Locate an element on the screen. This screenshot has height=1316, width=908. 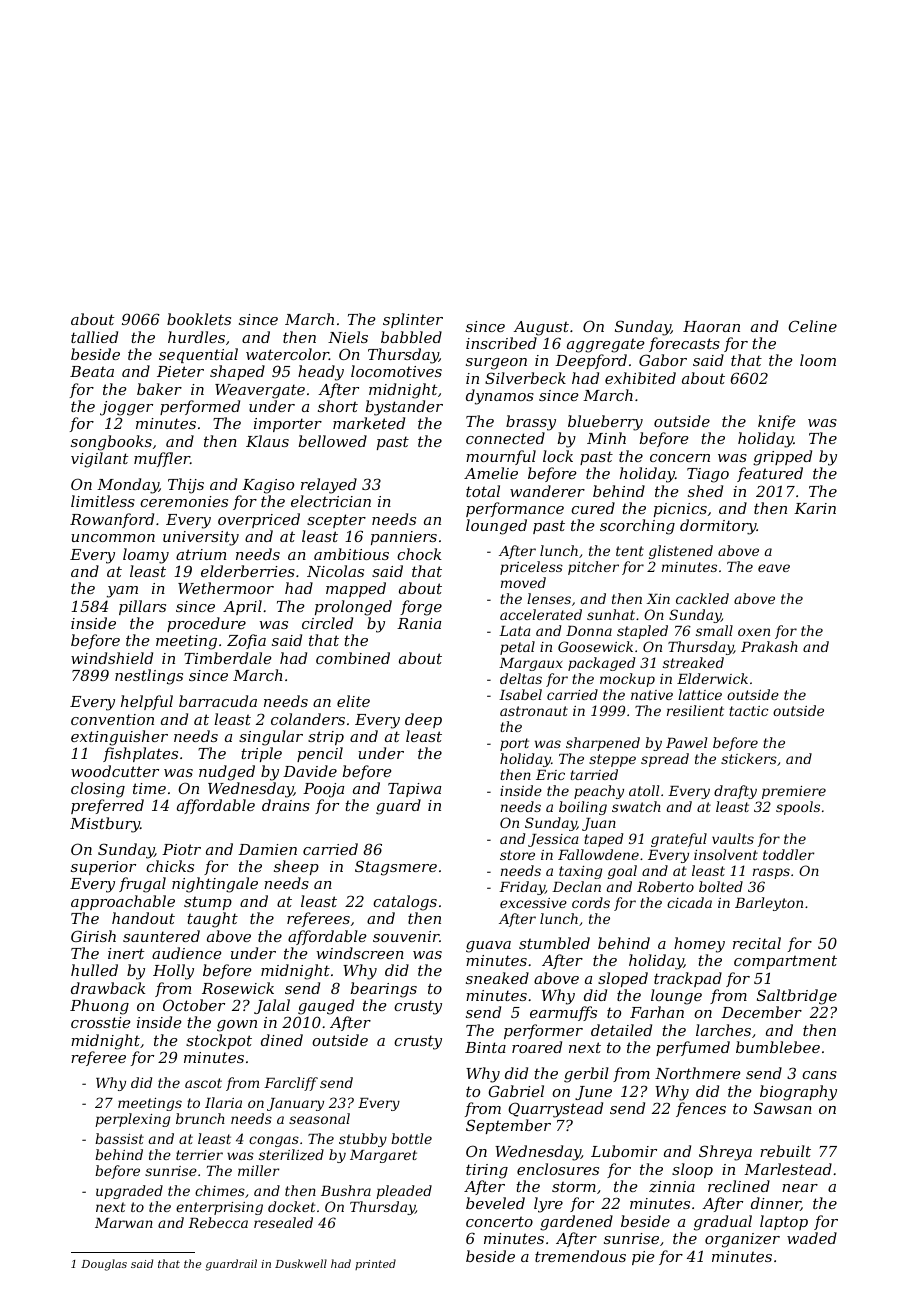
August is located at coordinates (541, 328).
